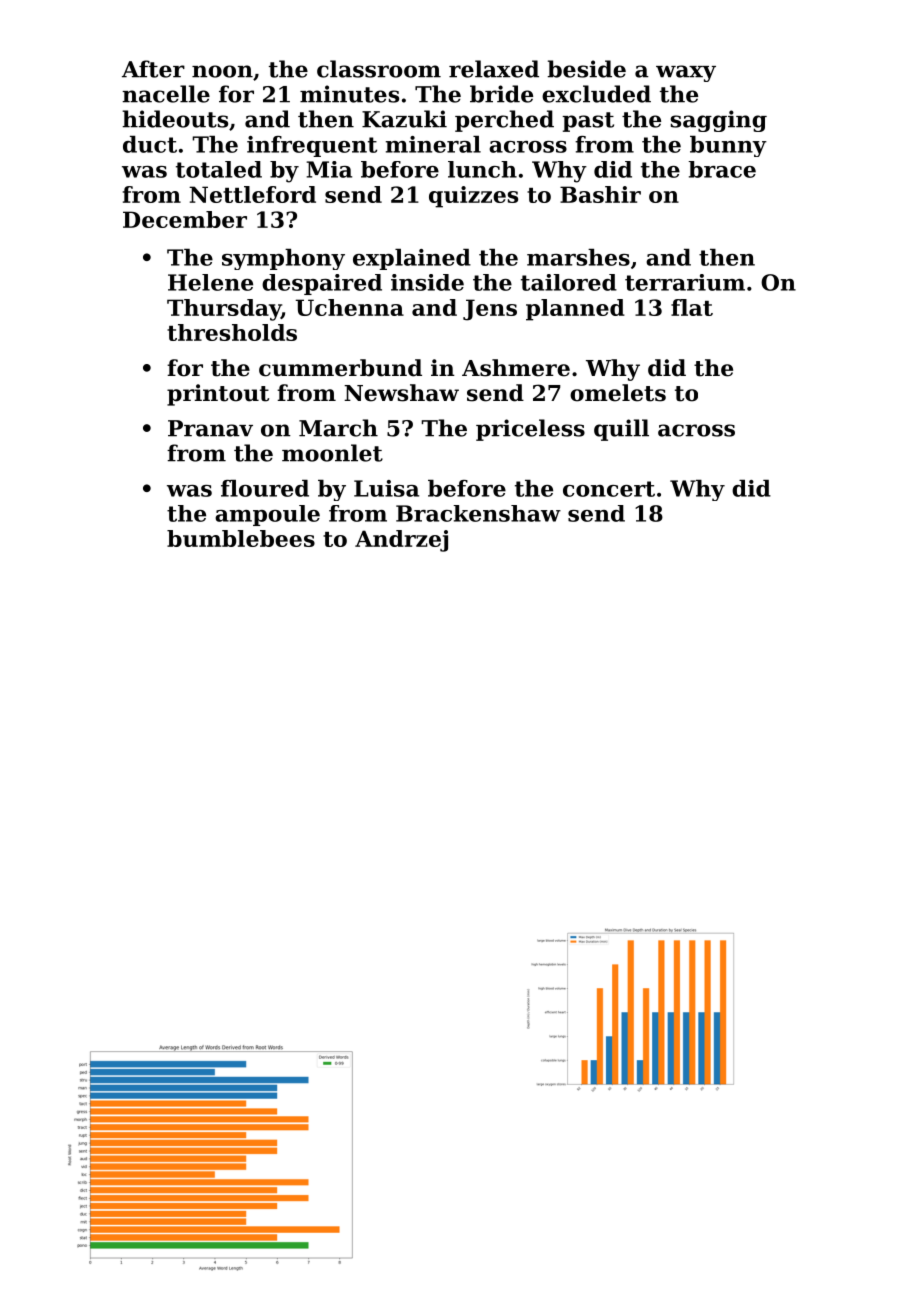 The height and width of the page is (1311, 924). I want to click on bumblebees, so click(241, 538).
